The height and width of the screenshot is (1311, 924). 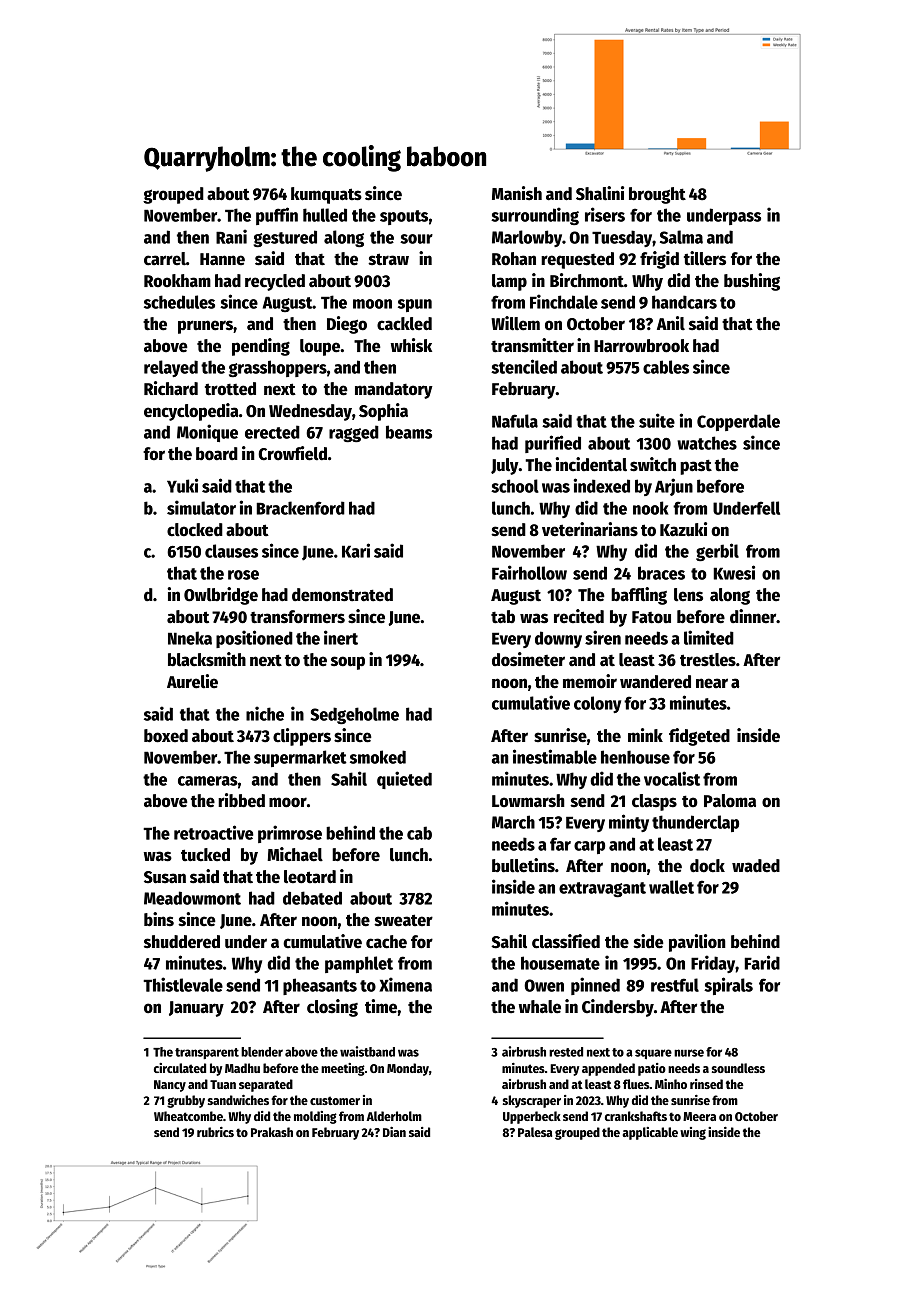 What do you see at coordinates (697, 943) in the screenshot?
I see `pavilion` at bounding box center [697, 943].
